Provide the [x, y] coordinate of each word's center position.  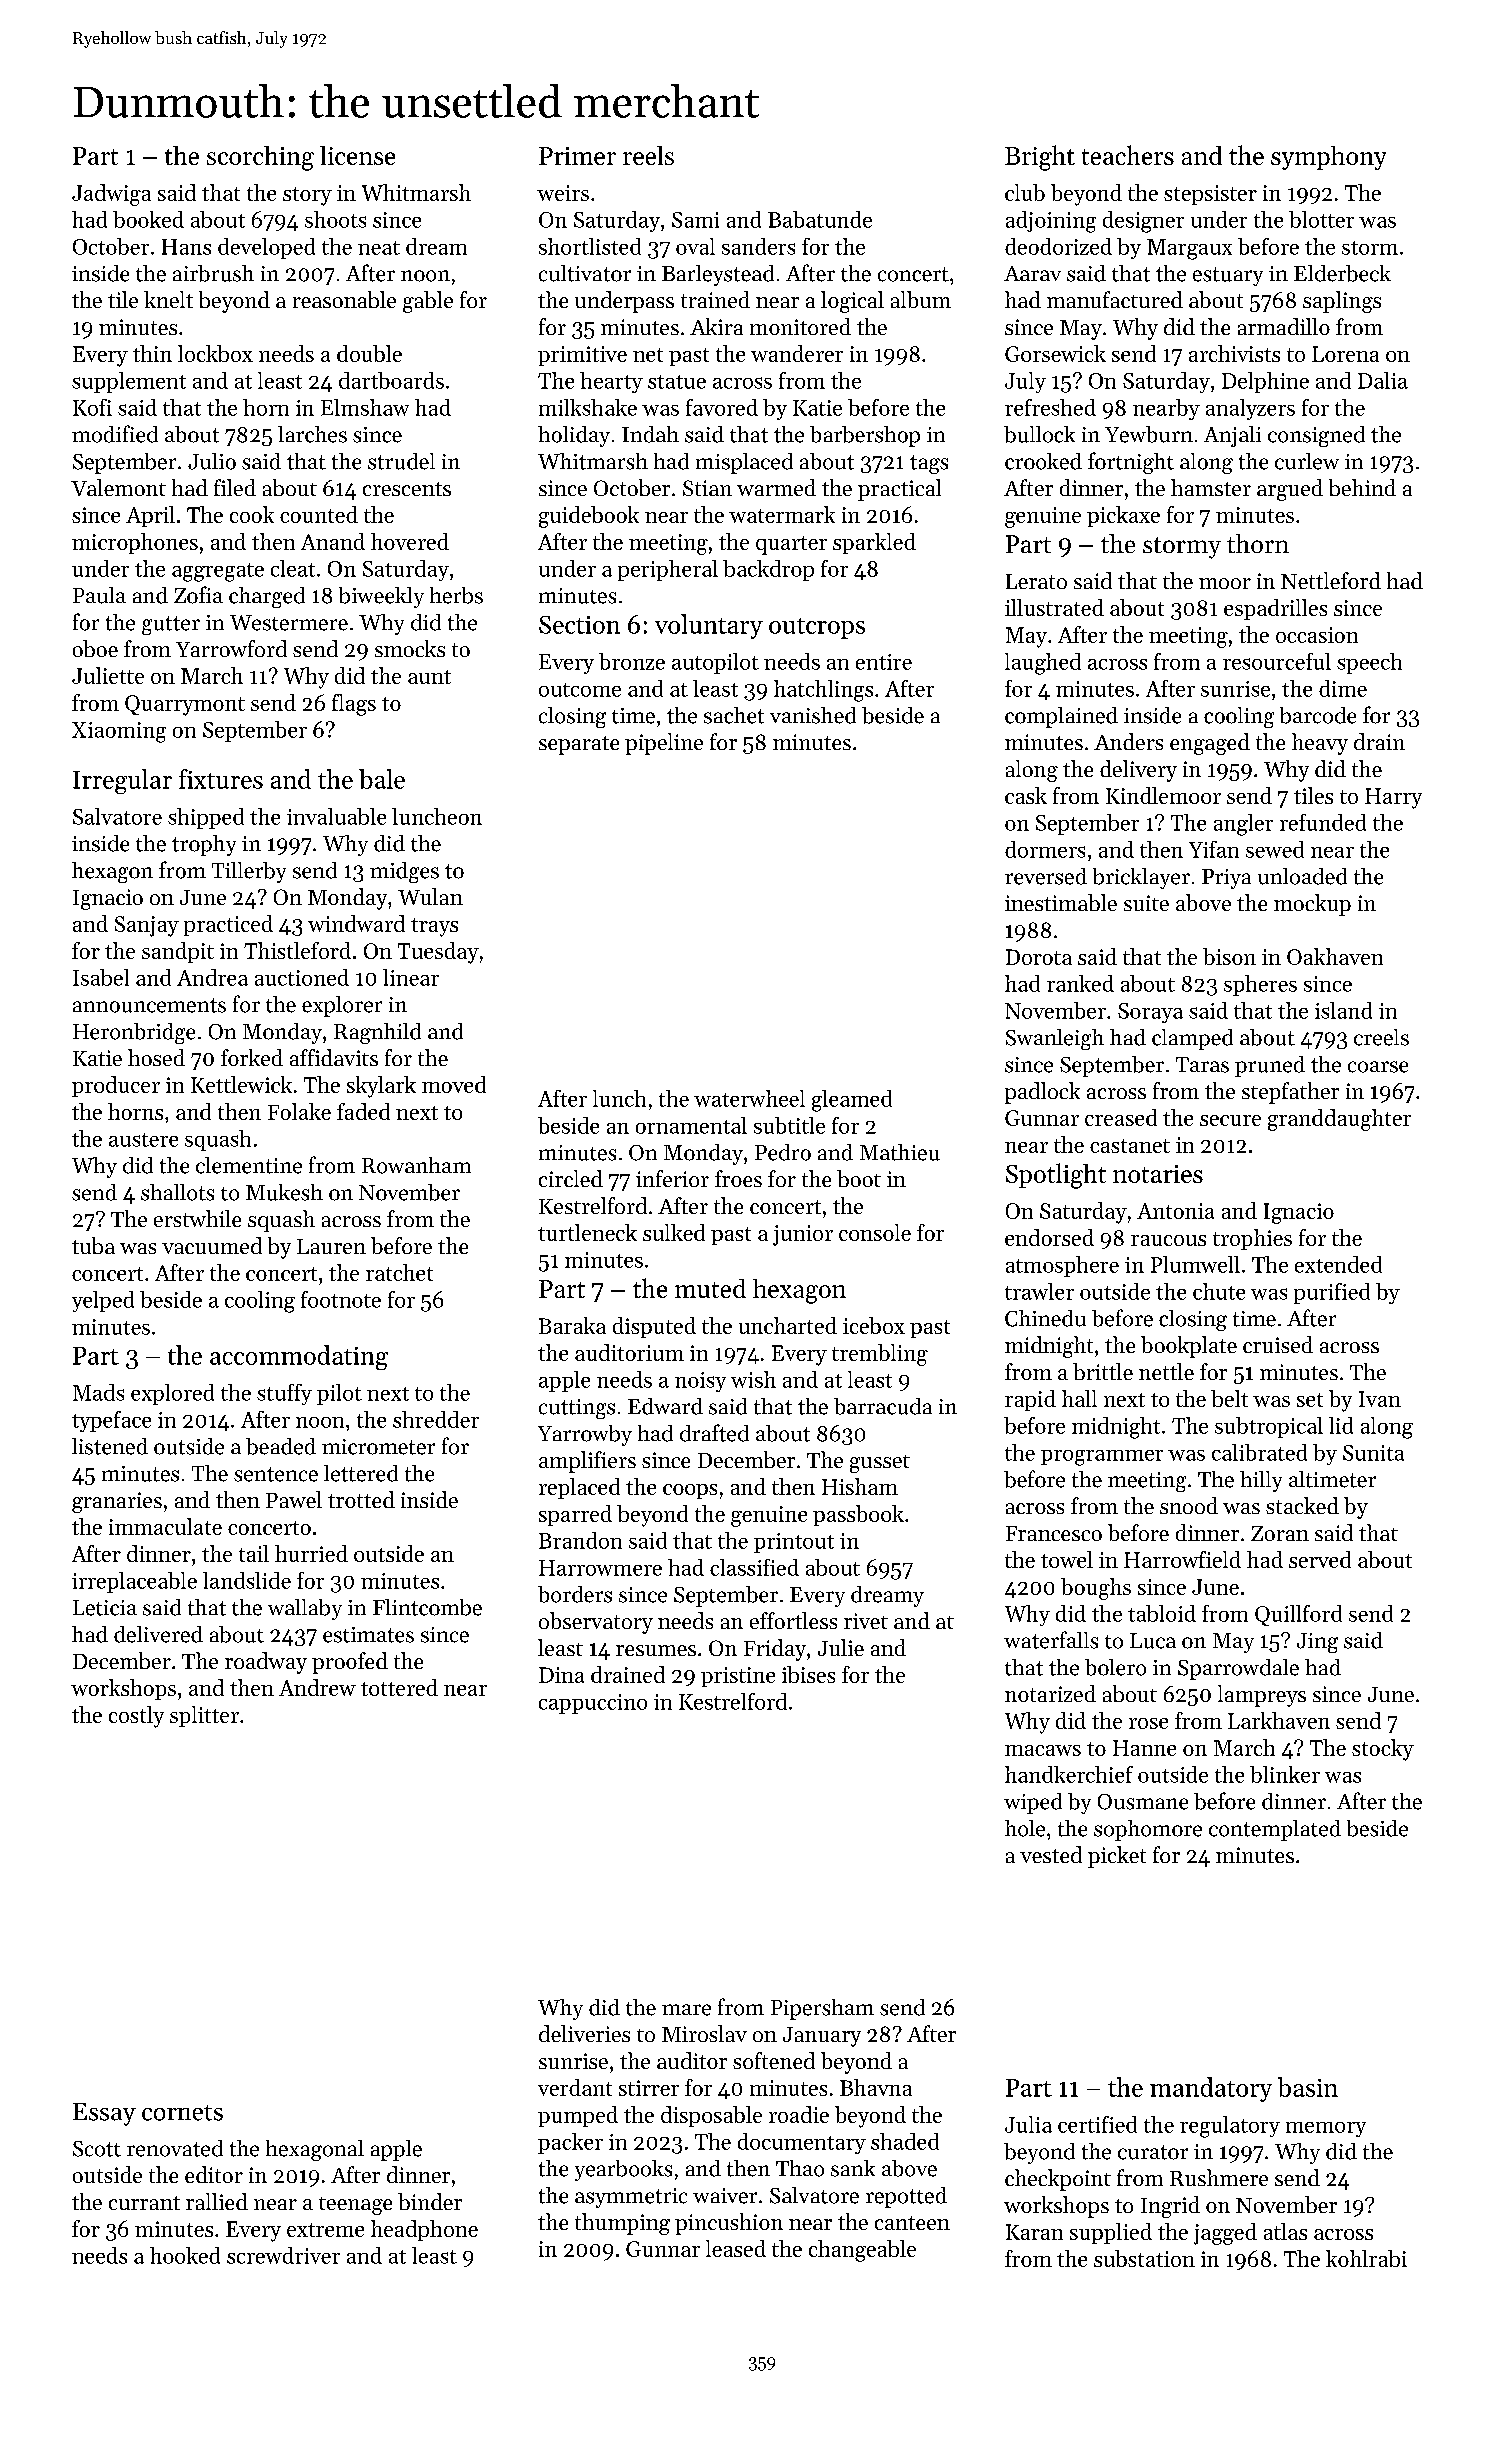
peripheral [668, 570]
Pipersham [822, 2009]
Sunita [1373, 1453]
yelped [103, 1301]
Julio [212, 461]
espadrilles [1275, 609]
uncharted [788, 1325]
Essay [104, 2114]
